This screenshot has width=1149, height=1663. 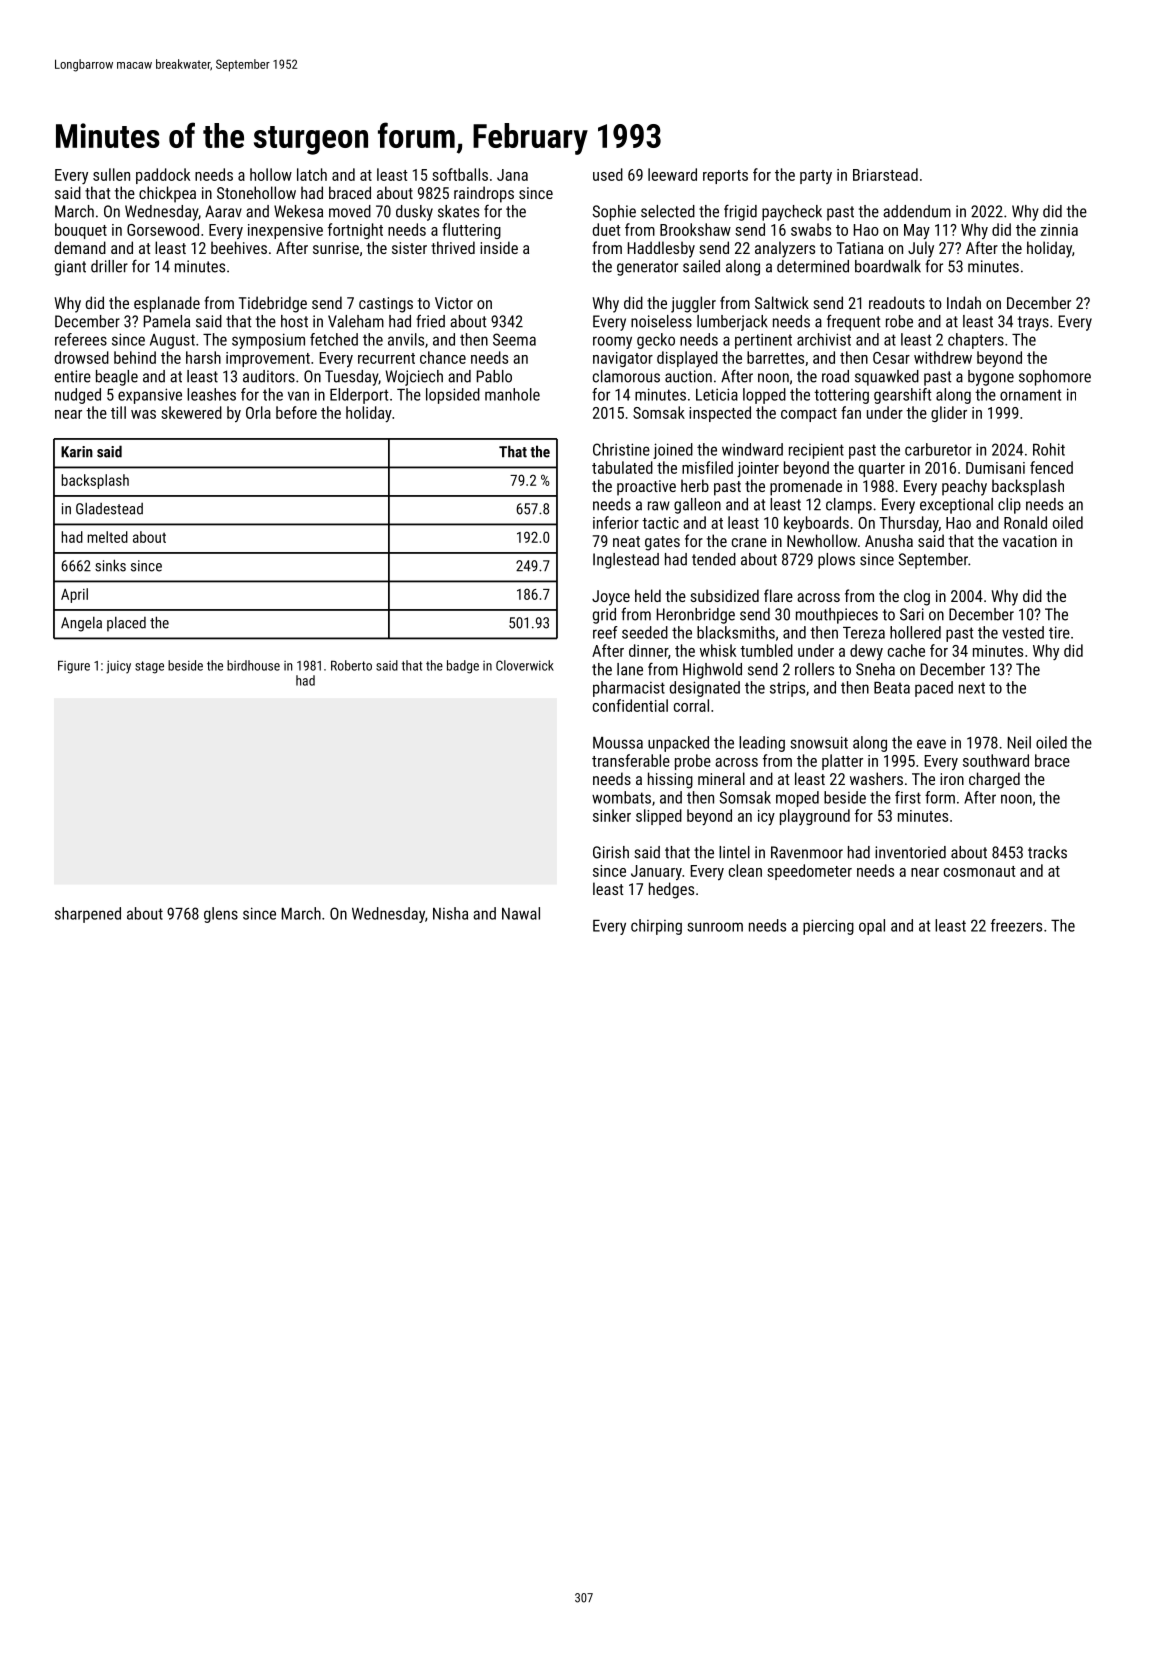 What do you see at coordinates (312, 174) in the screenshot?
I see `latch` at bounding box center [312, 174].
